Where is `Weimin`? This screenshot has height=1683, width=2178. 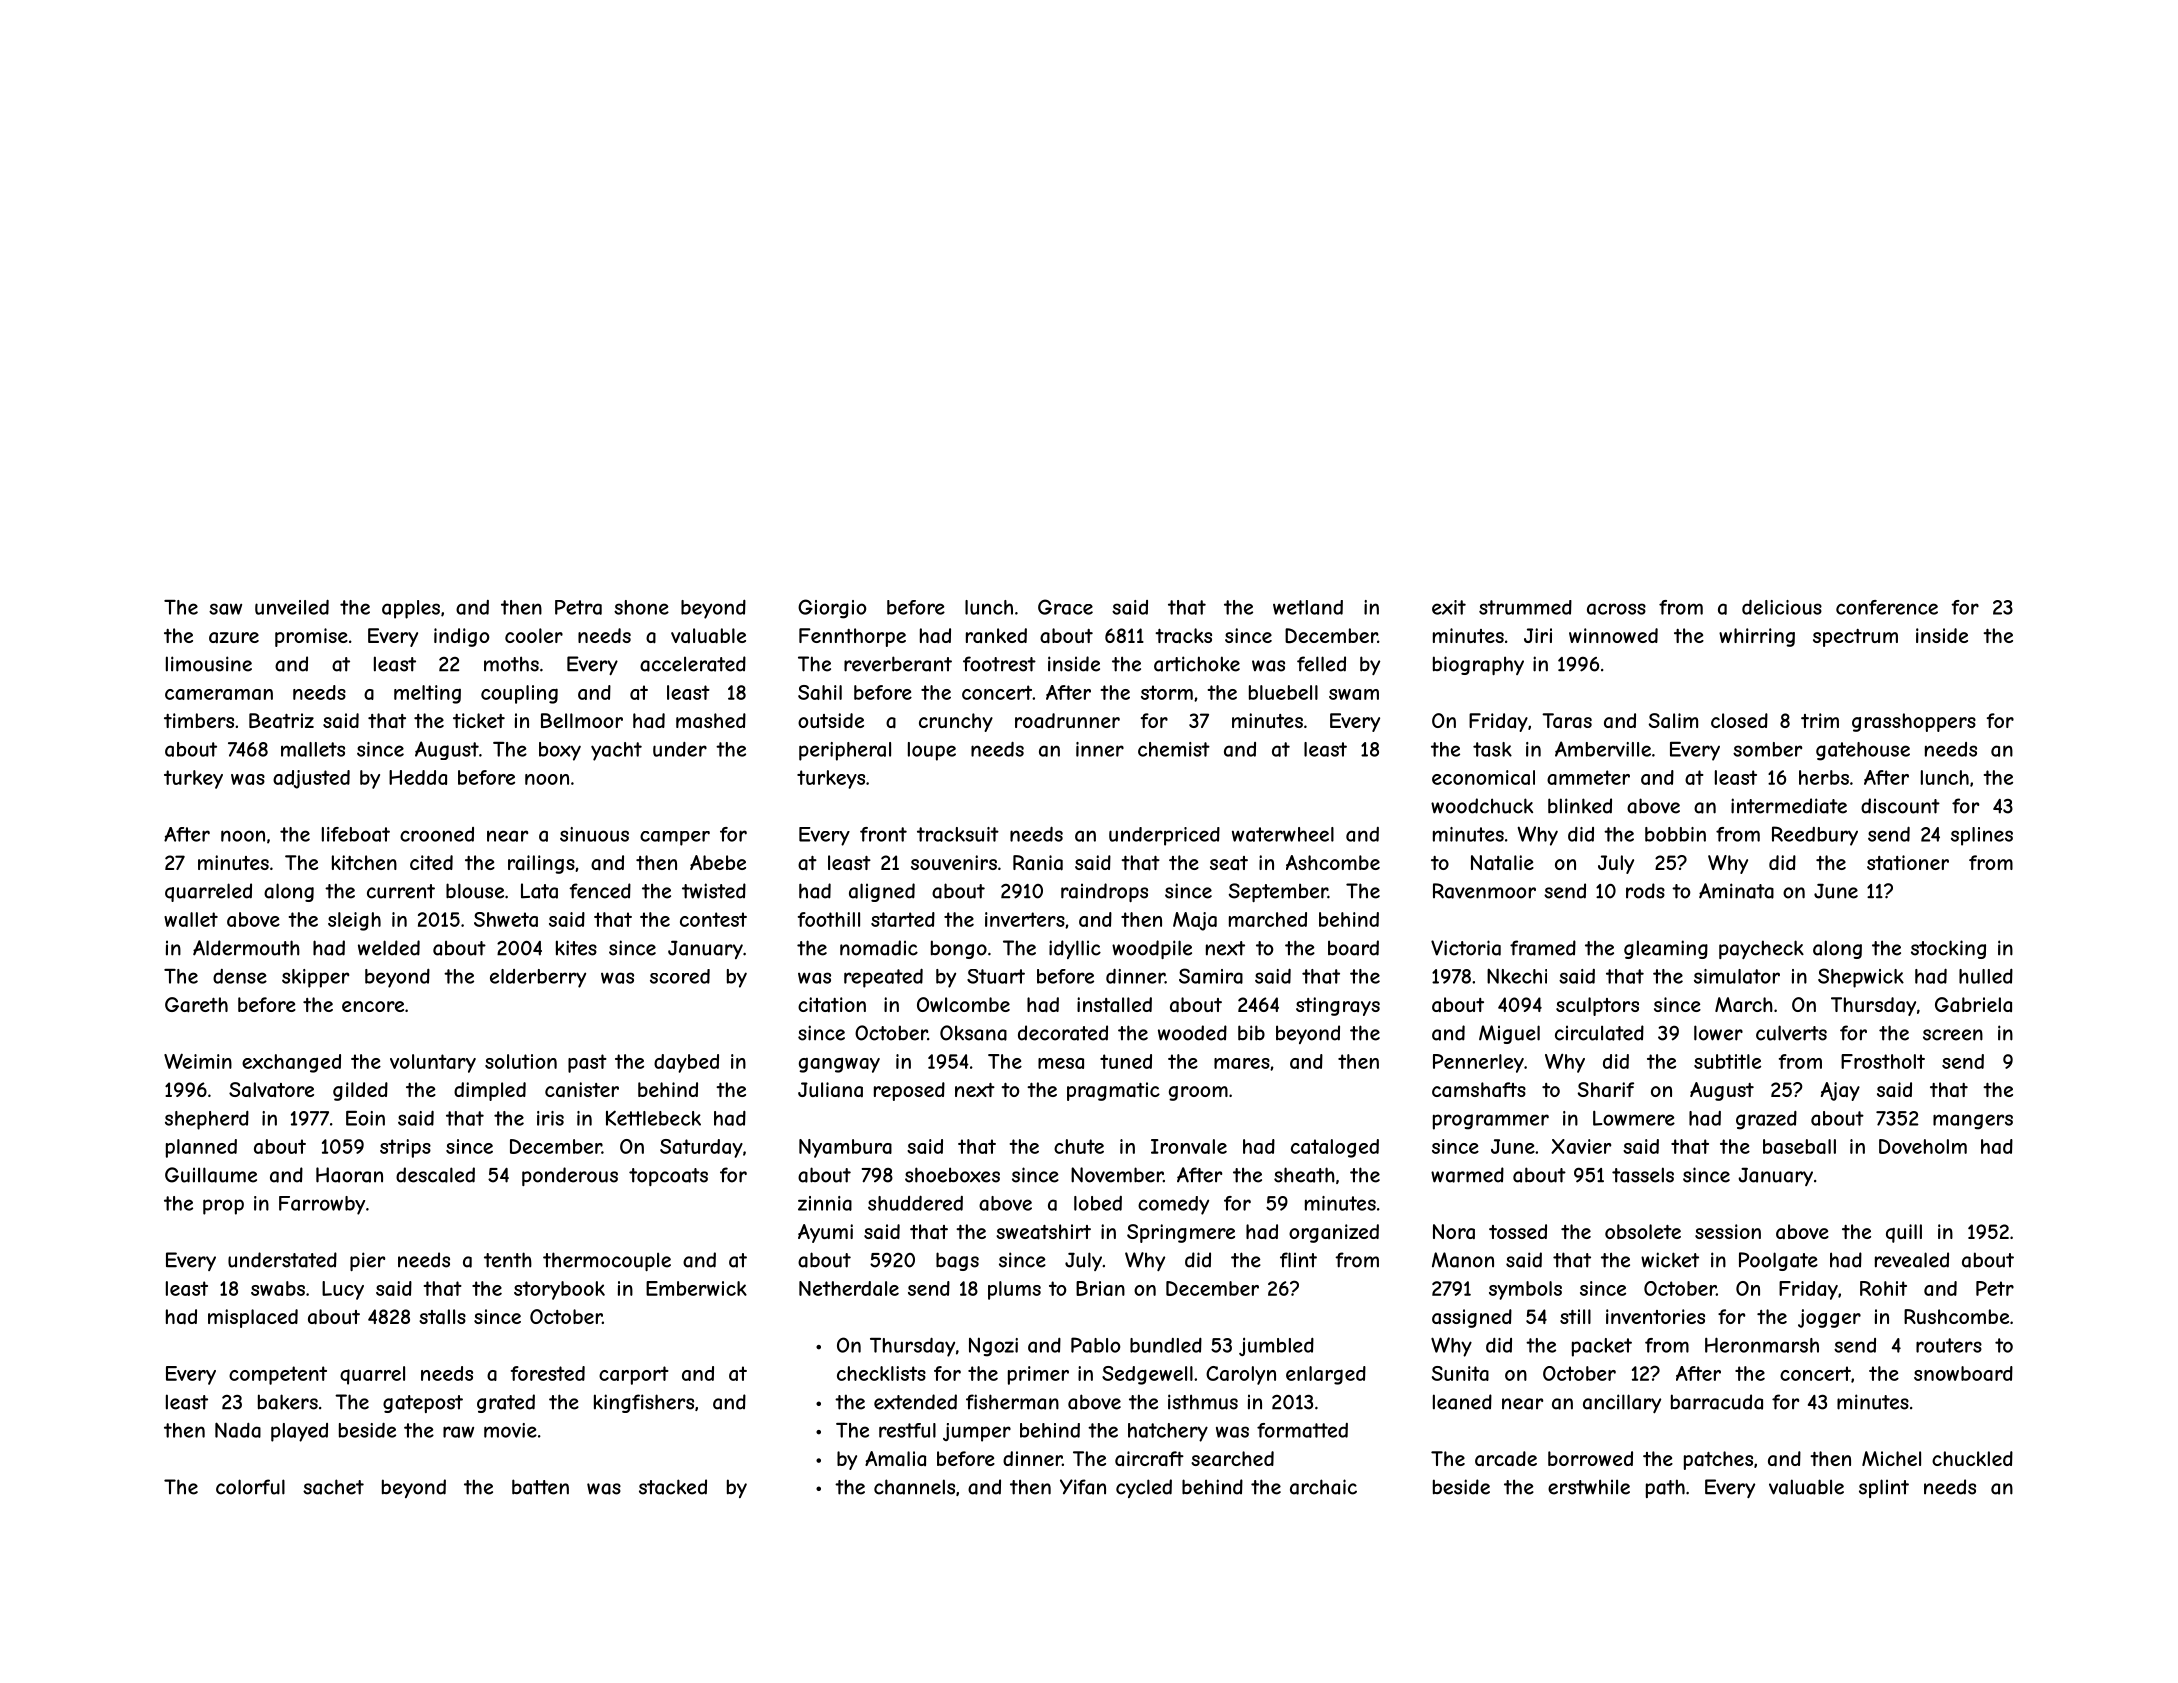 Weimin is located at coordinates (198, 1061).
